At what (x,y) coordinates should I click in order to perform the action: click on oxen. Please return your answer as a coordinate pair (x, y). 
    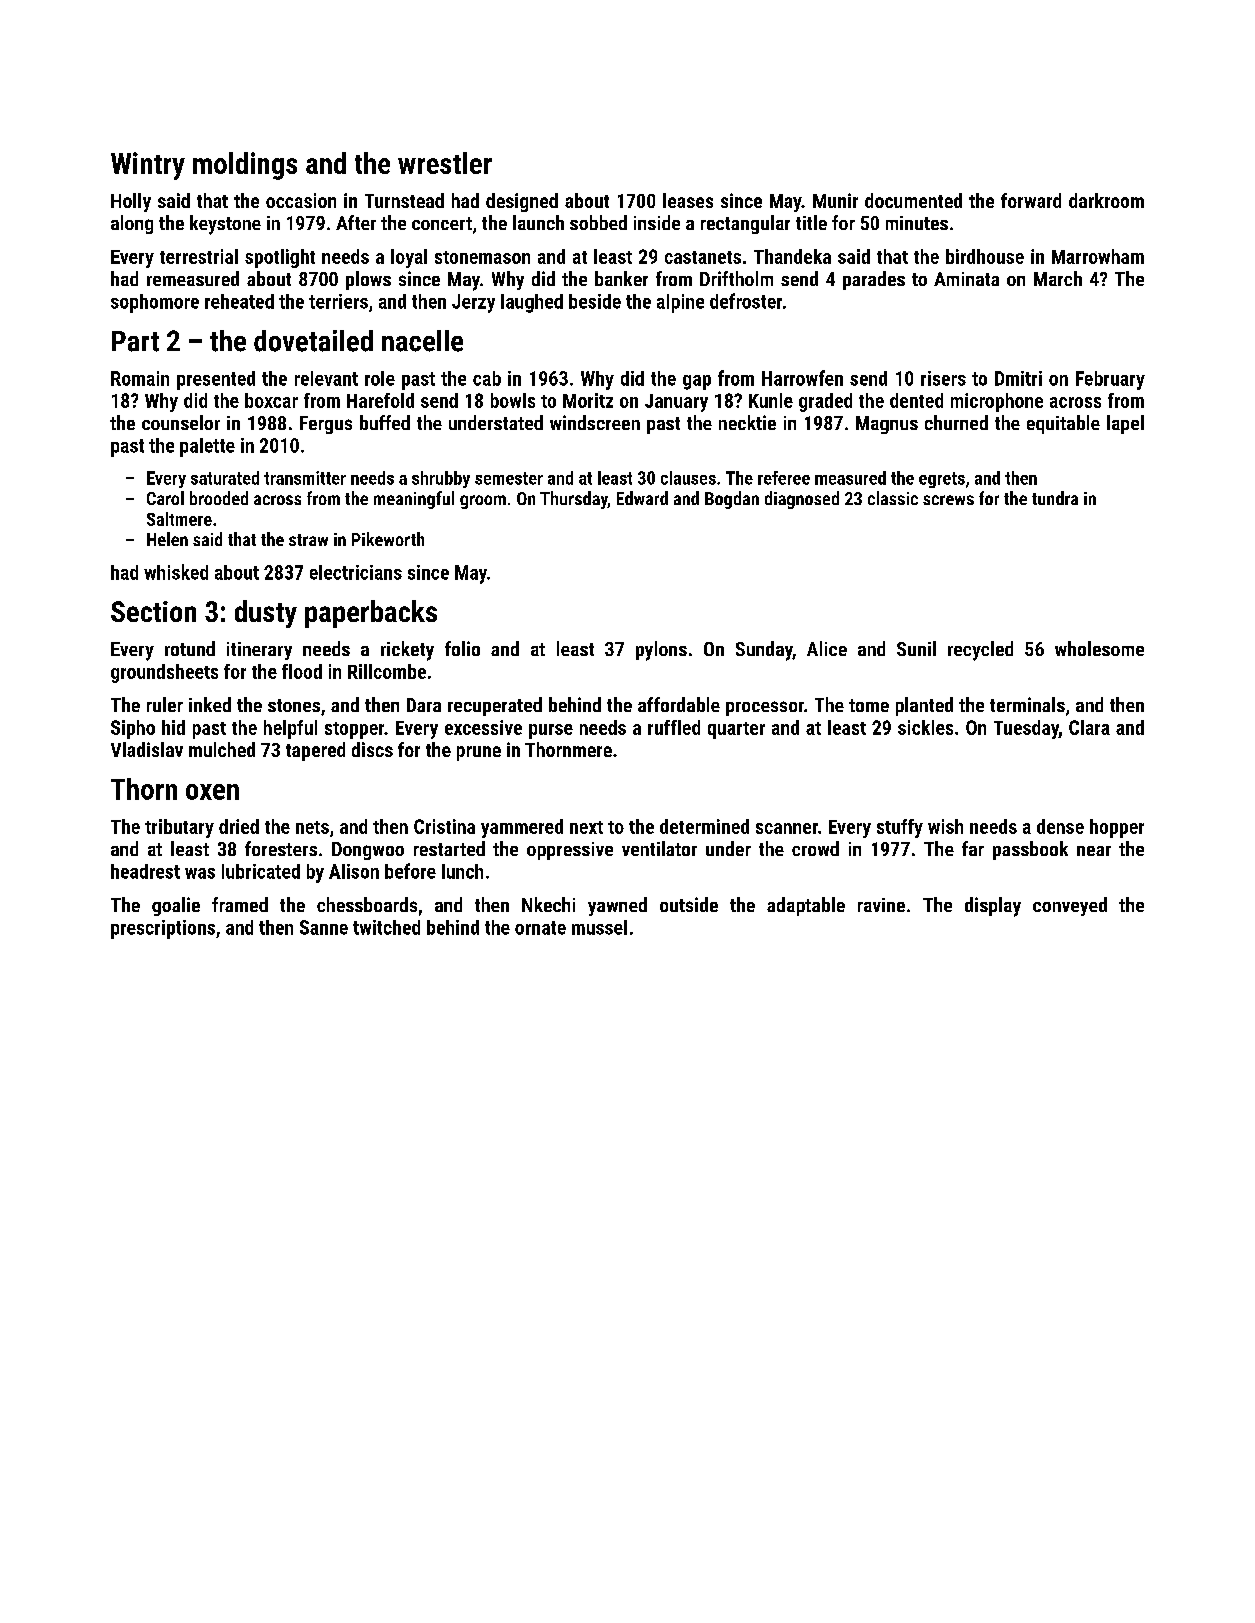
    Looking at the image, I should click on (212, 792).
